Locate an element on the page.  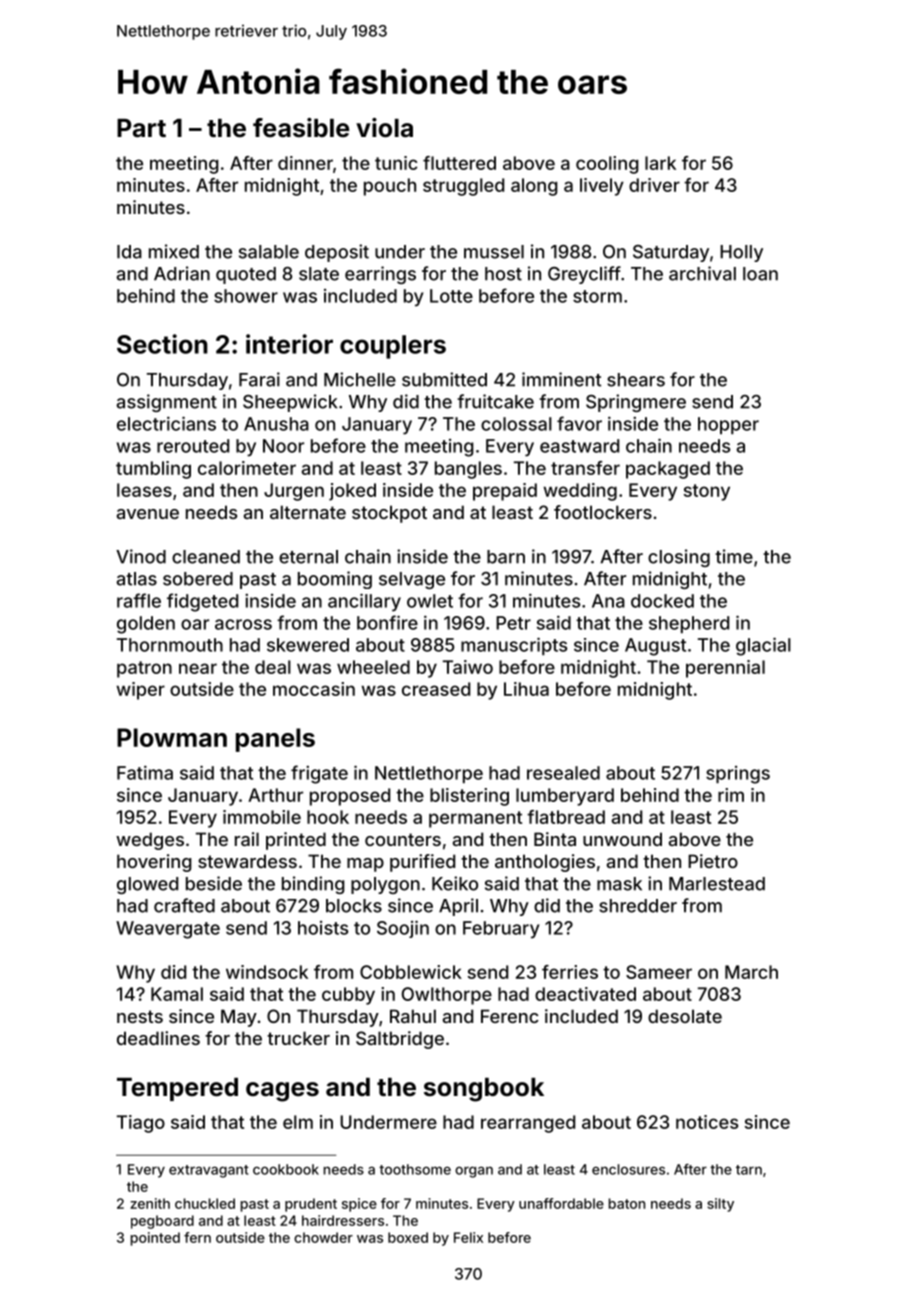
viola is located at coordinates (384, 128).
